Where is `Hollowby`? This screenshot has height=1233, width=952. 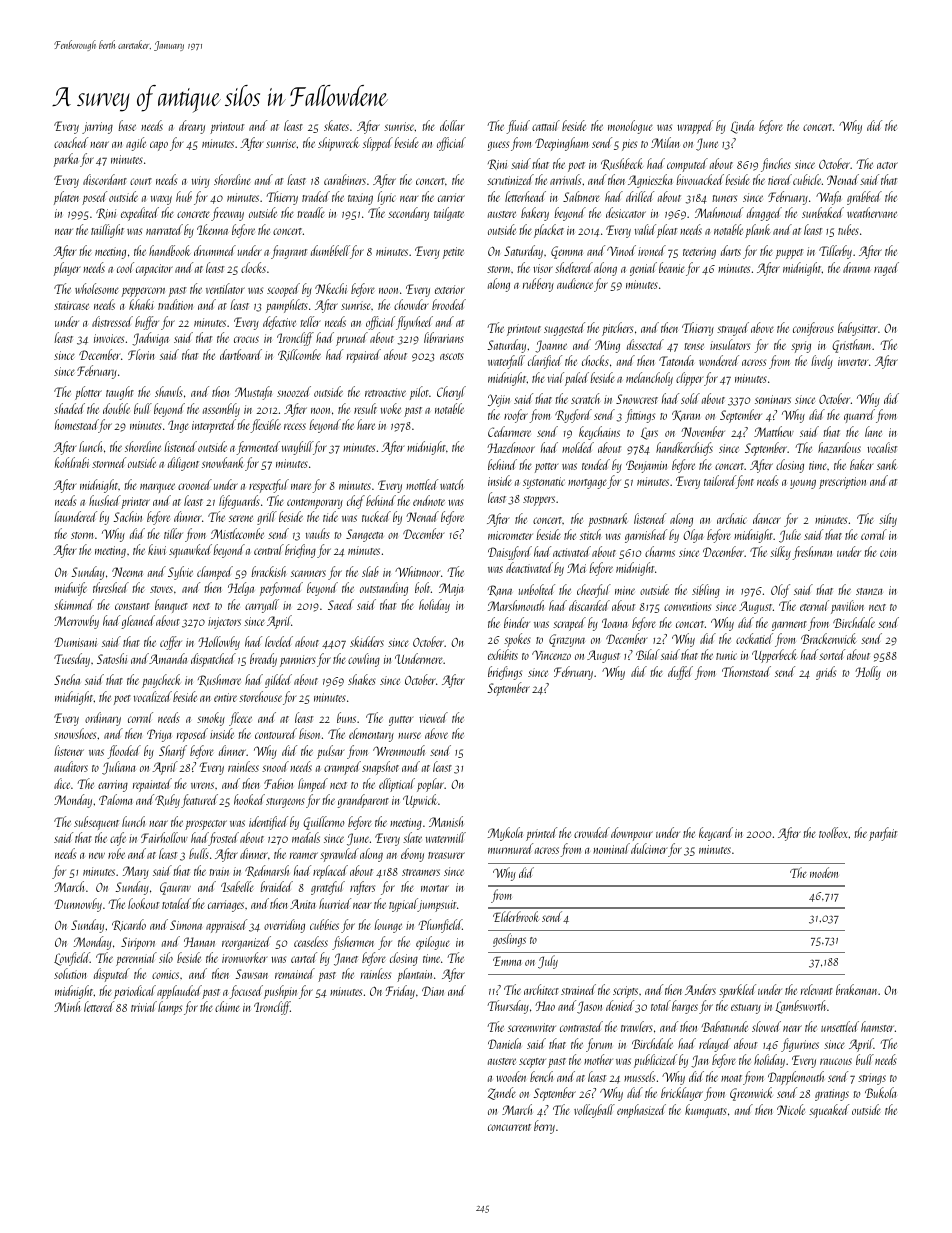
Hollowby is located at coordinates (219, 643).
